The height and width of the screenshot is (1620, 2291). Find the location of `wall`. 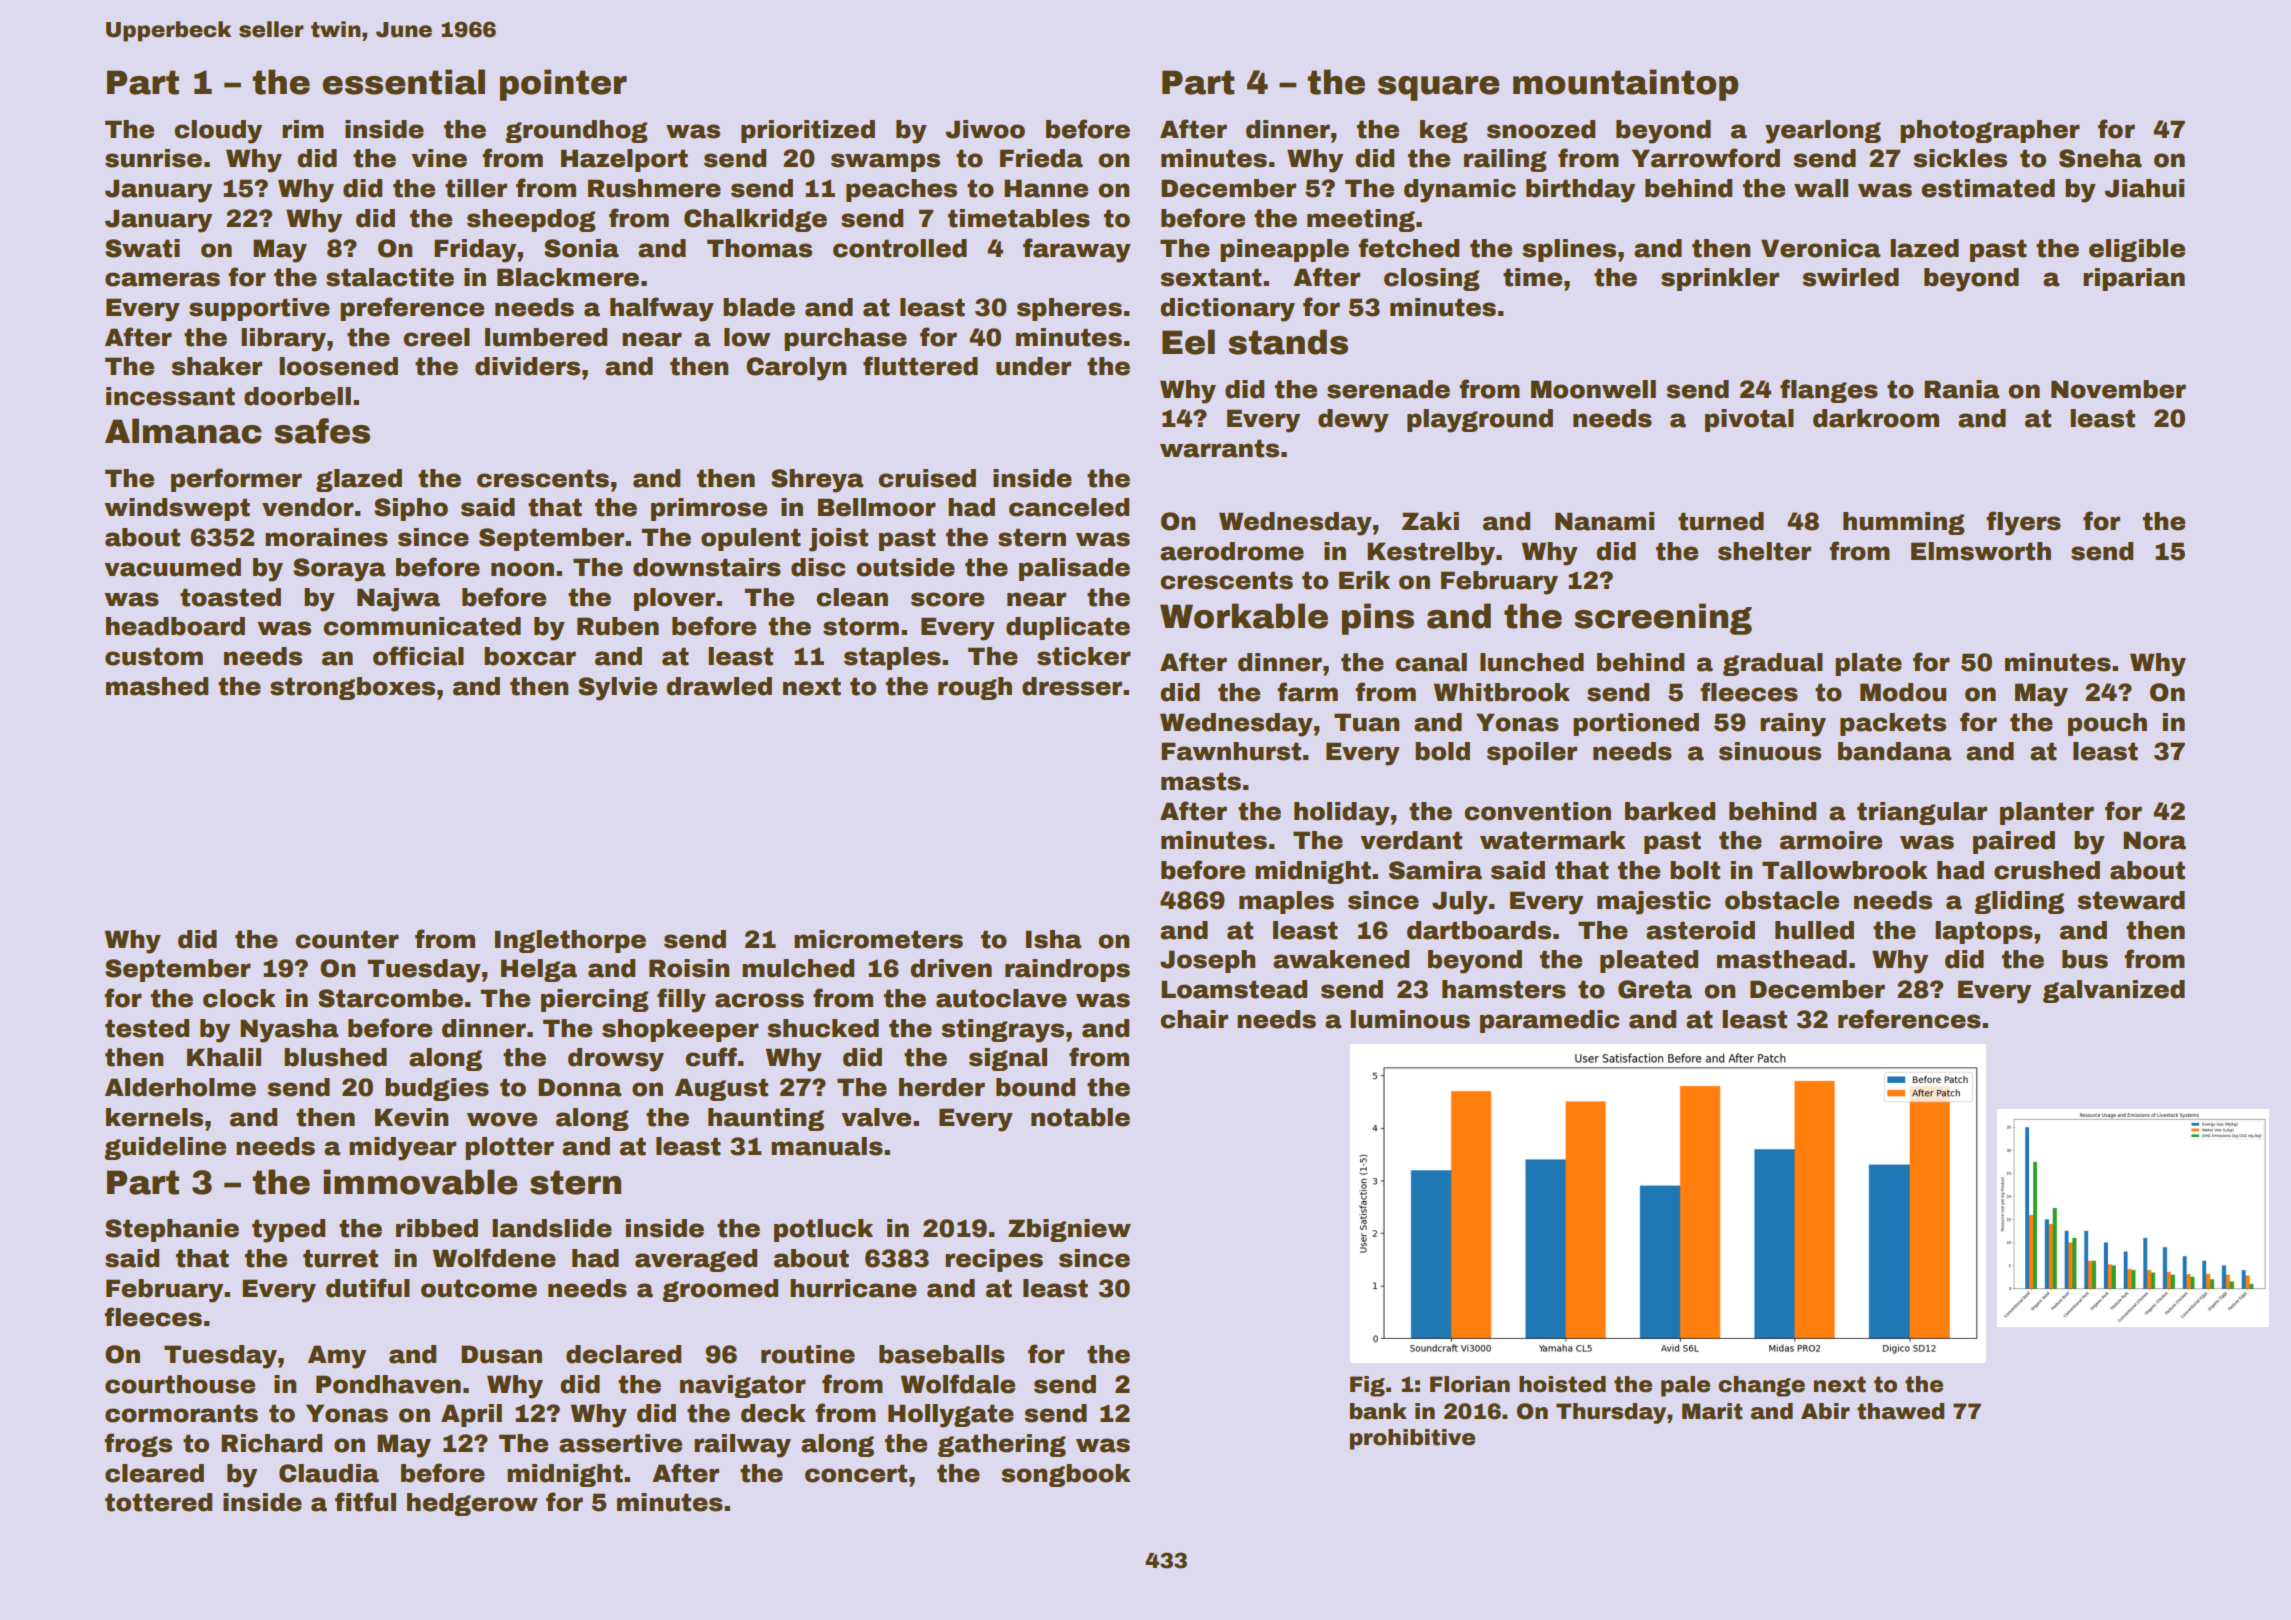

wall is located at coordinates (1821, 188).
